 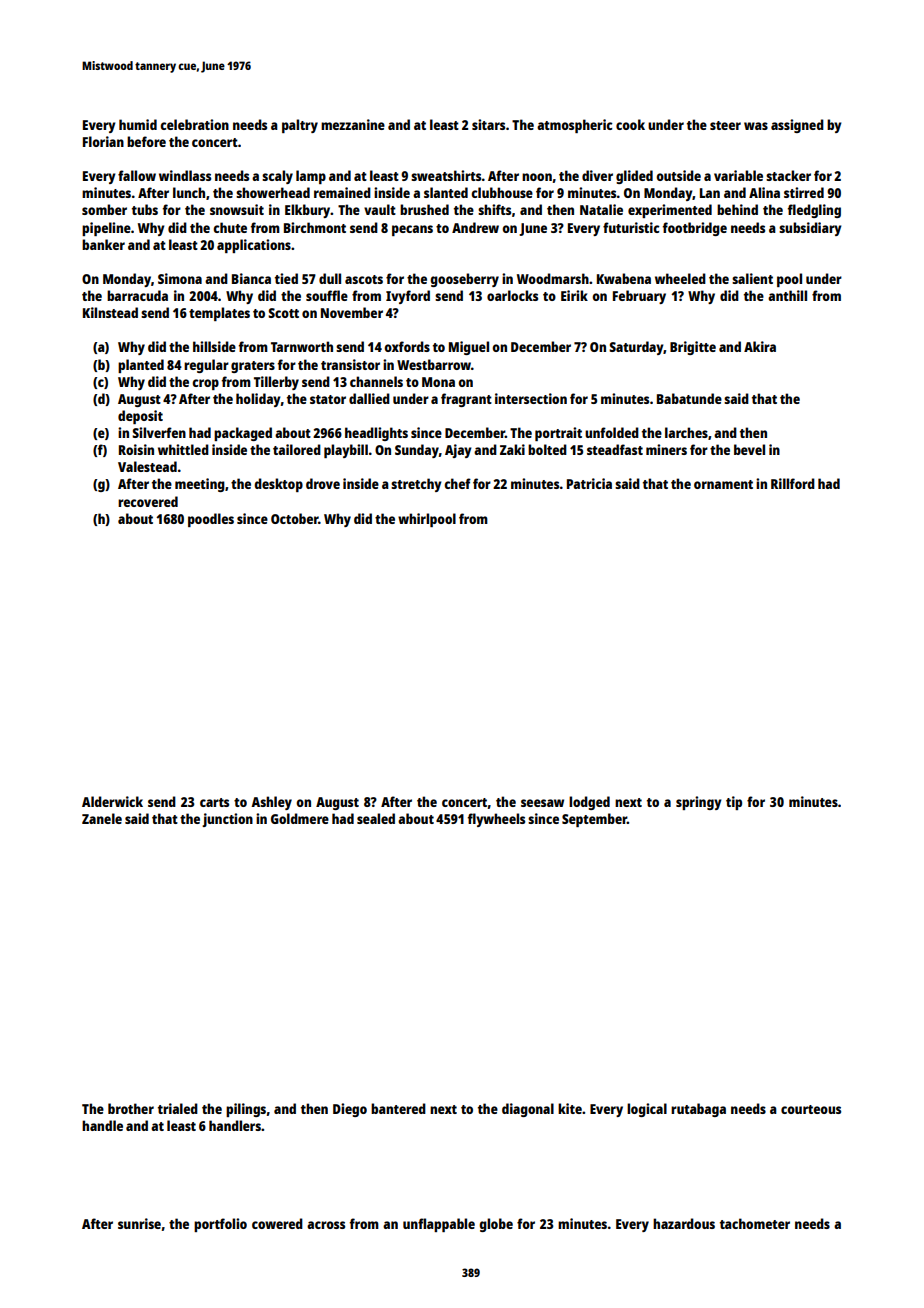 What do you see at coordinates (407, 346) in the image?
I see `oxfords` at bounding box center [407, 346].
